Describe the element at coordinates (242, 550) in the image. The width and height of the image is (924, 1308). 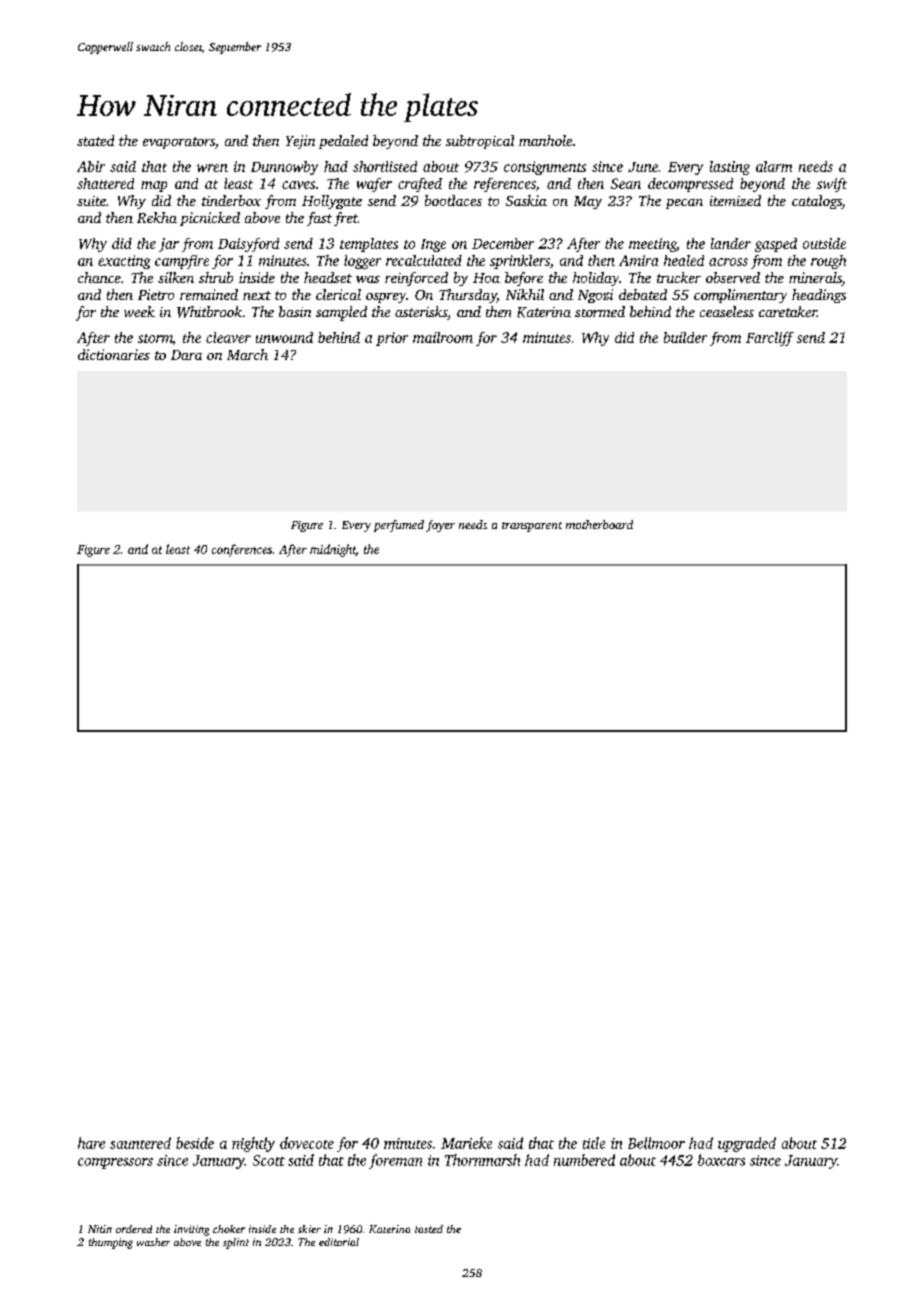
I see `conferences` at that location.
